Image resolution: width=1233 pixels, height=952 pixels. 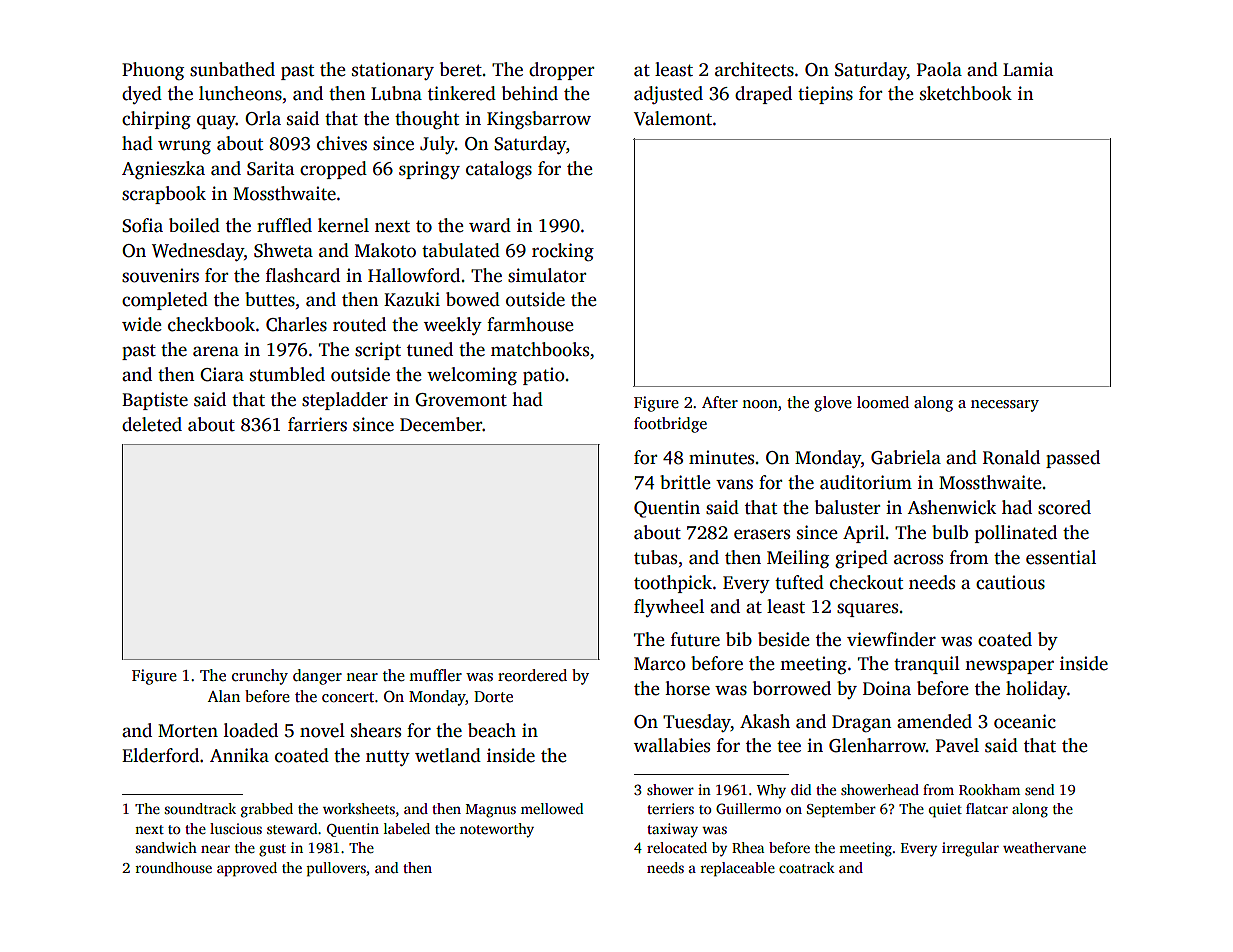 What do you see at coordinates (497, 830) in the screenshot?
I see `noteworthy` at bounding box center [497, 830].
